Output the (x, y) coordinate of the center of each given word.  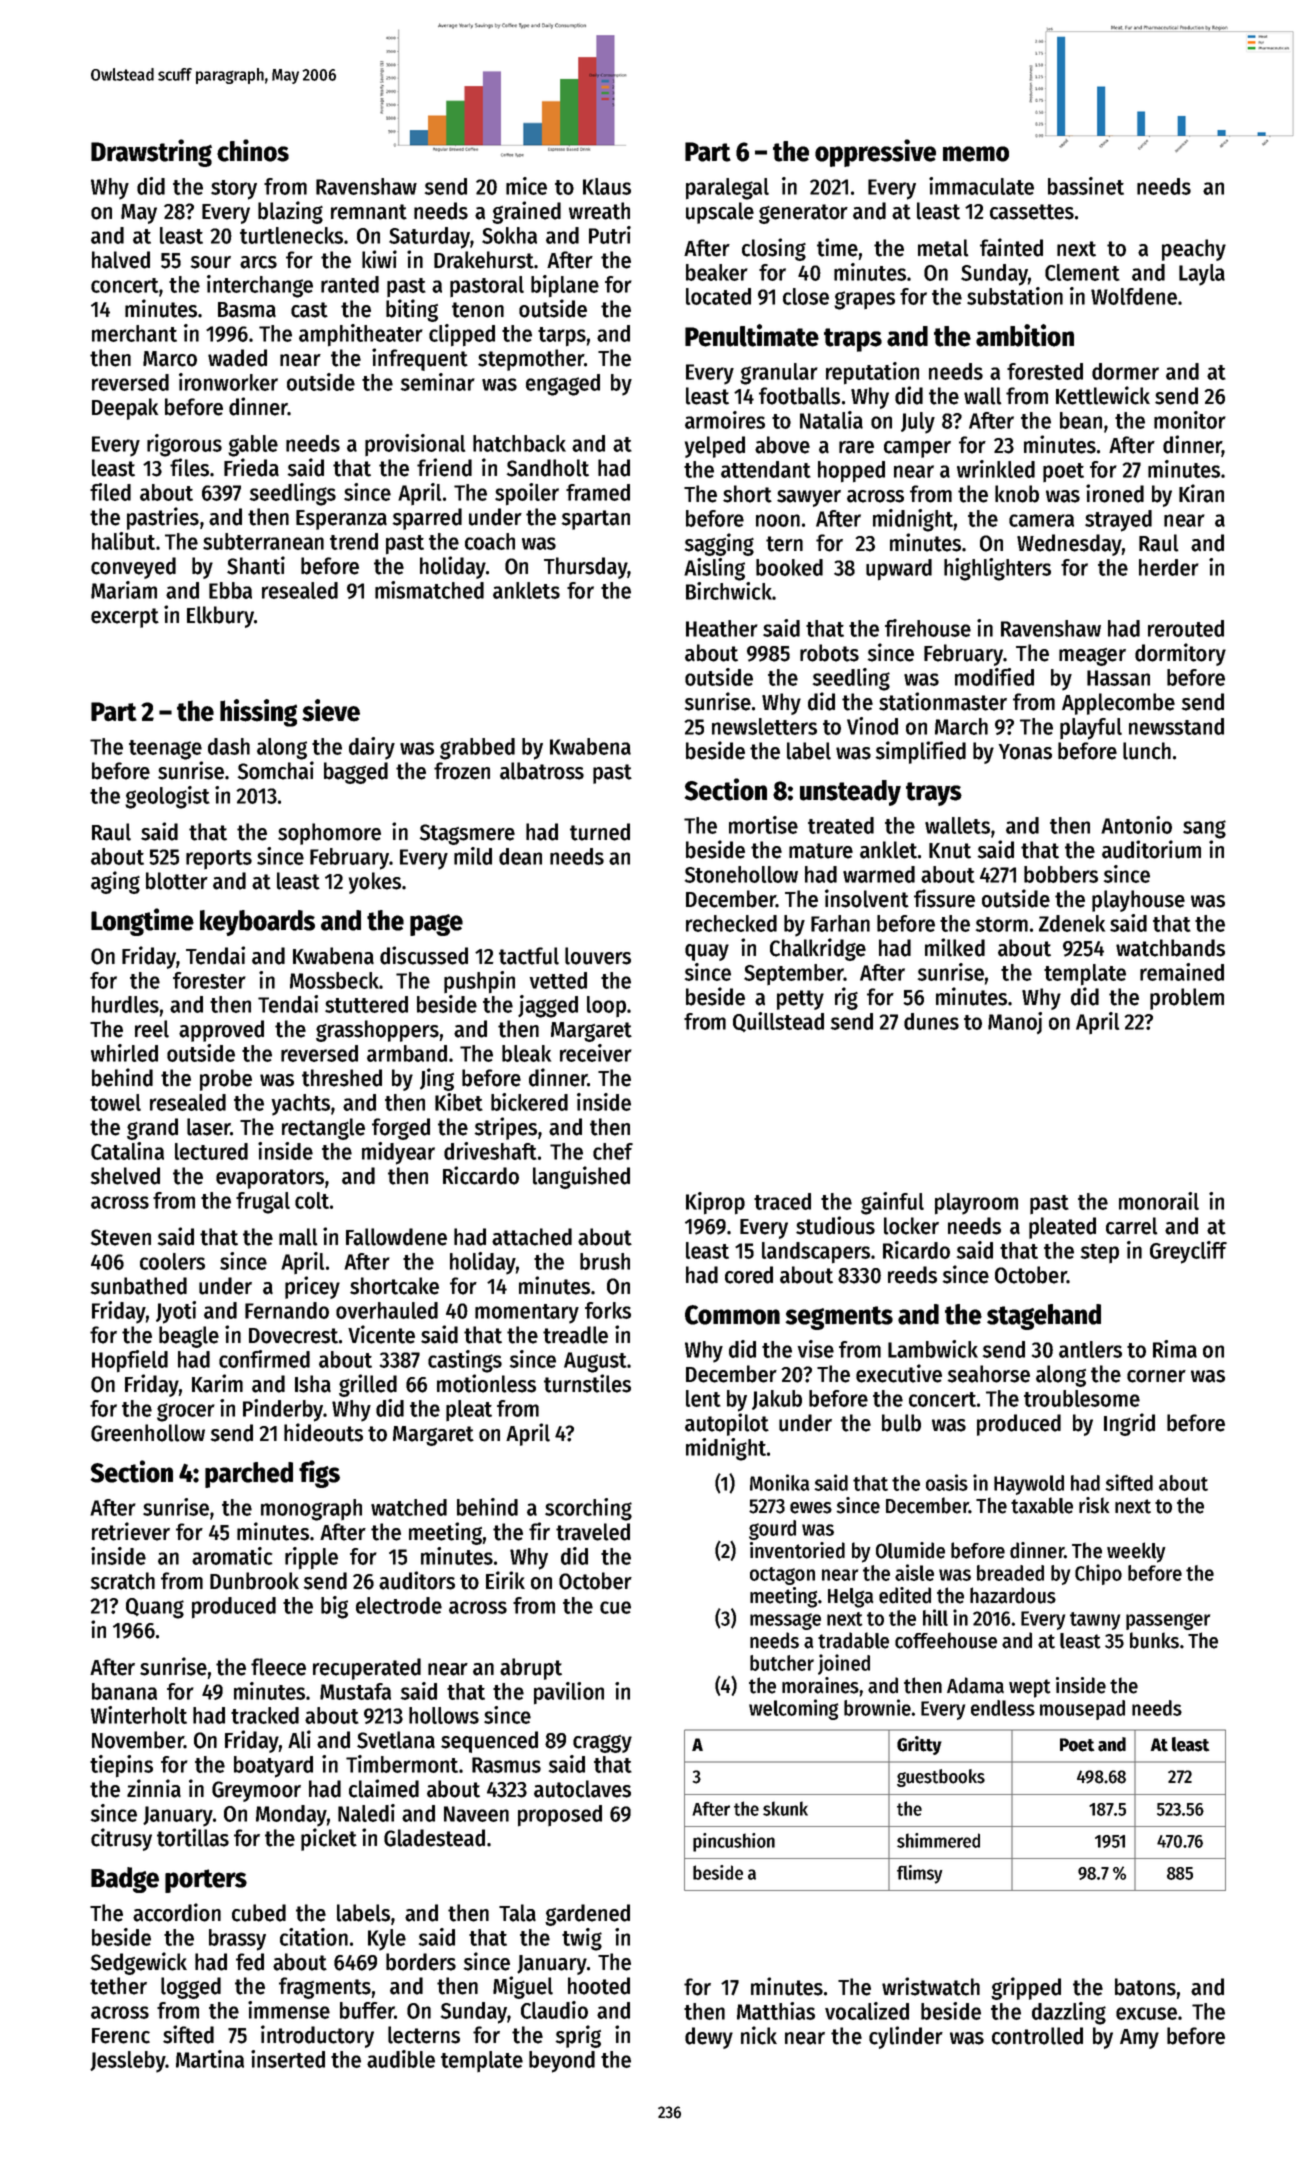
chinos (253, 150)
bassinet (1086, 186)
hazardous (1013, 1595)
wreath (599, 211)
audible (401, 2059)
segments (839, 1318)
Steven (121, 1237)
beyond (562, 2062)
